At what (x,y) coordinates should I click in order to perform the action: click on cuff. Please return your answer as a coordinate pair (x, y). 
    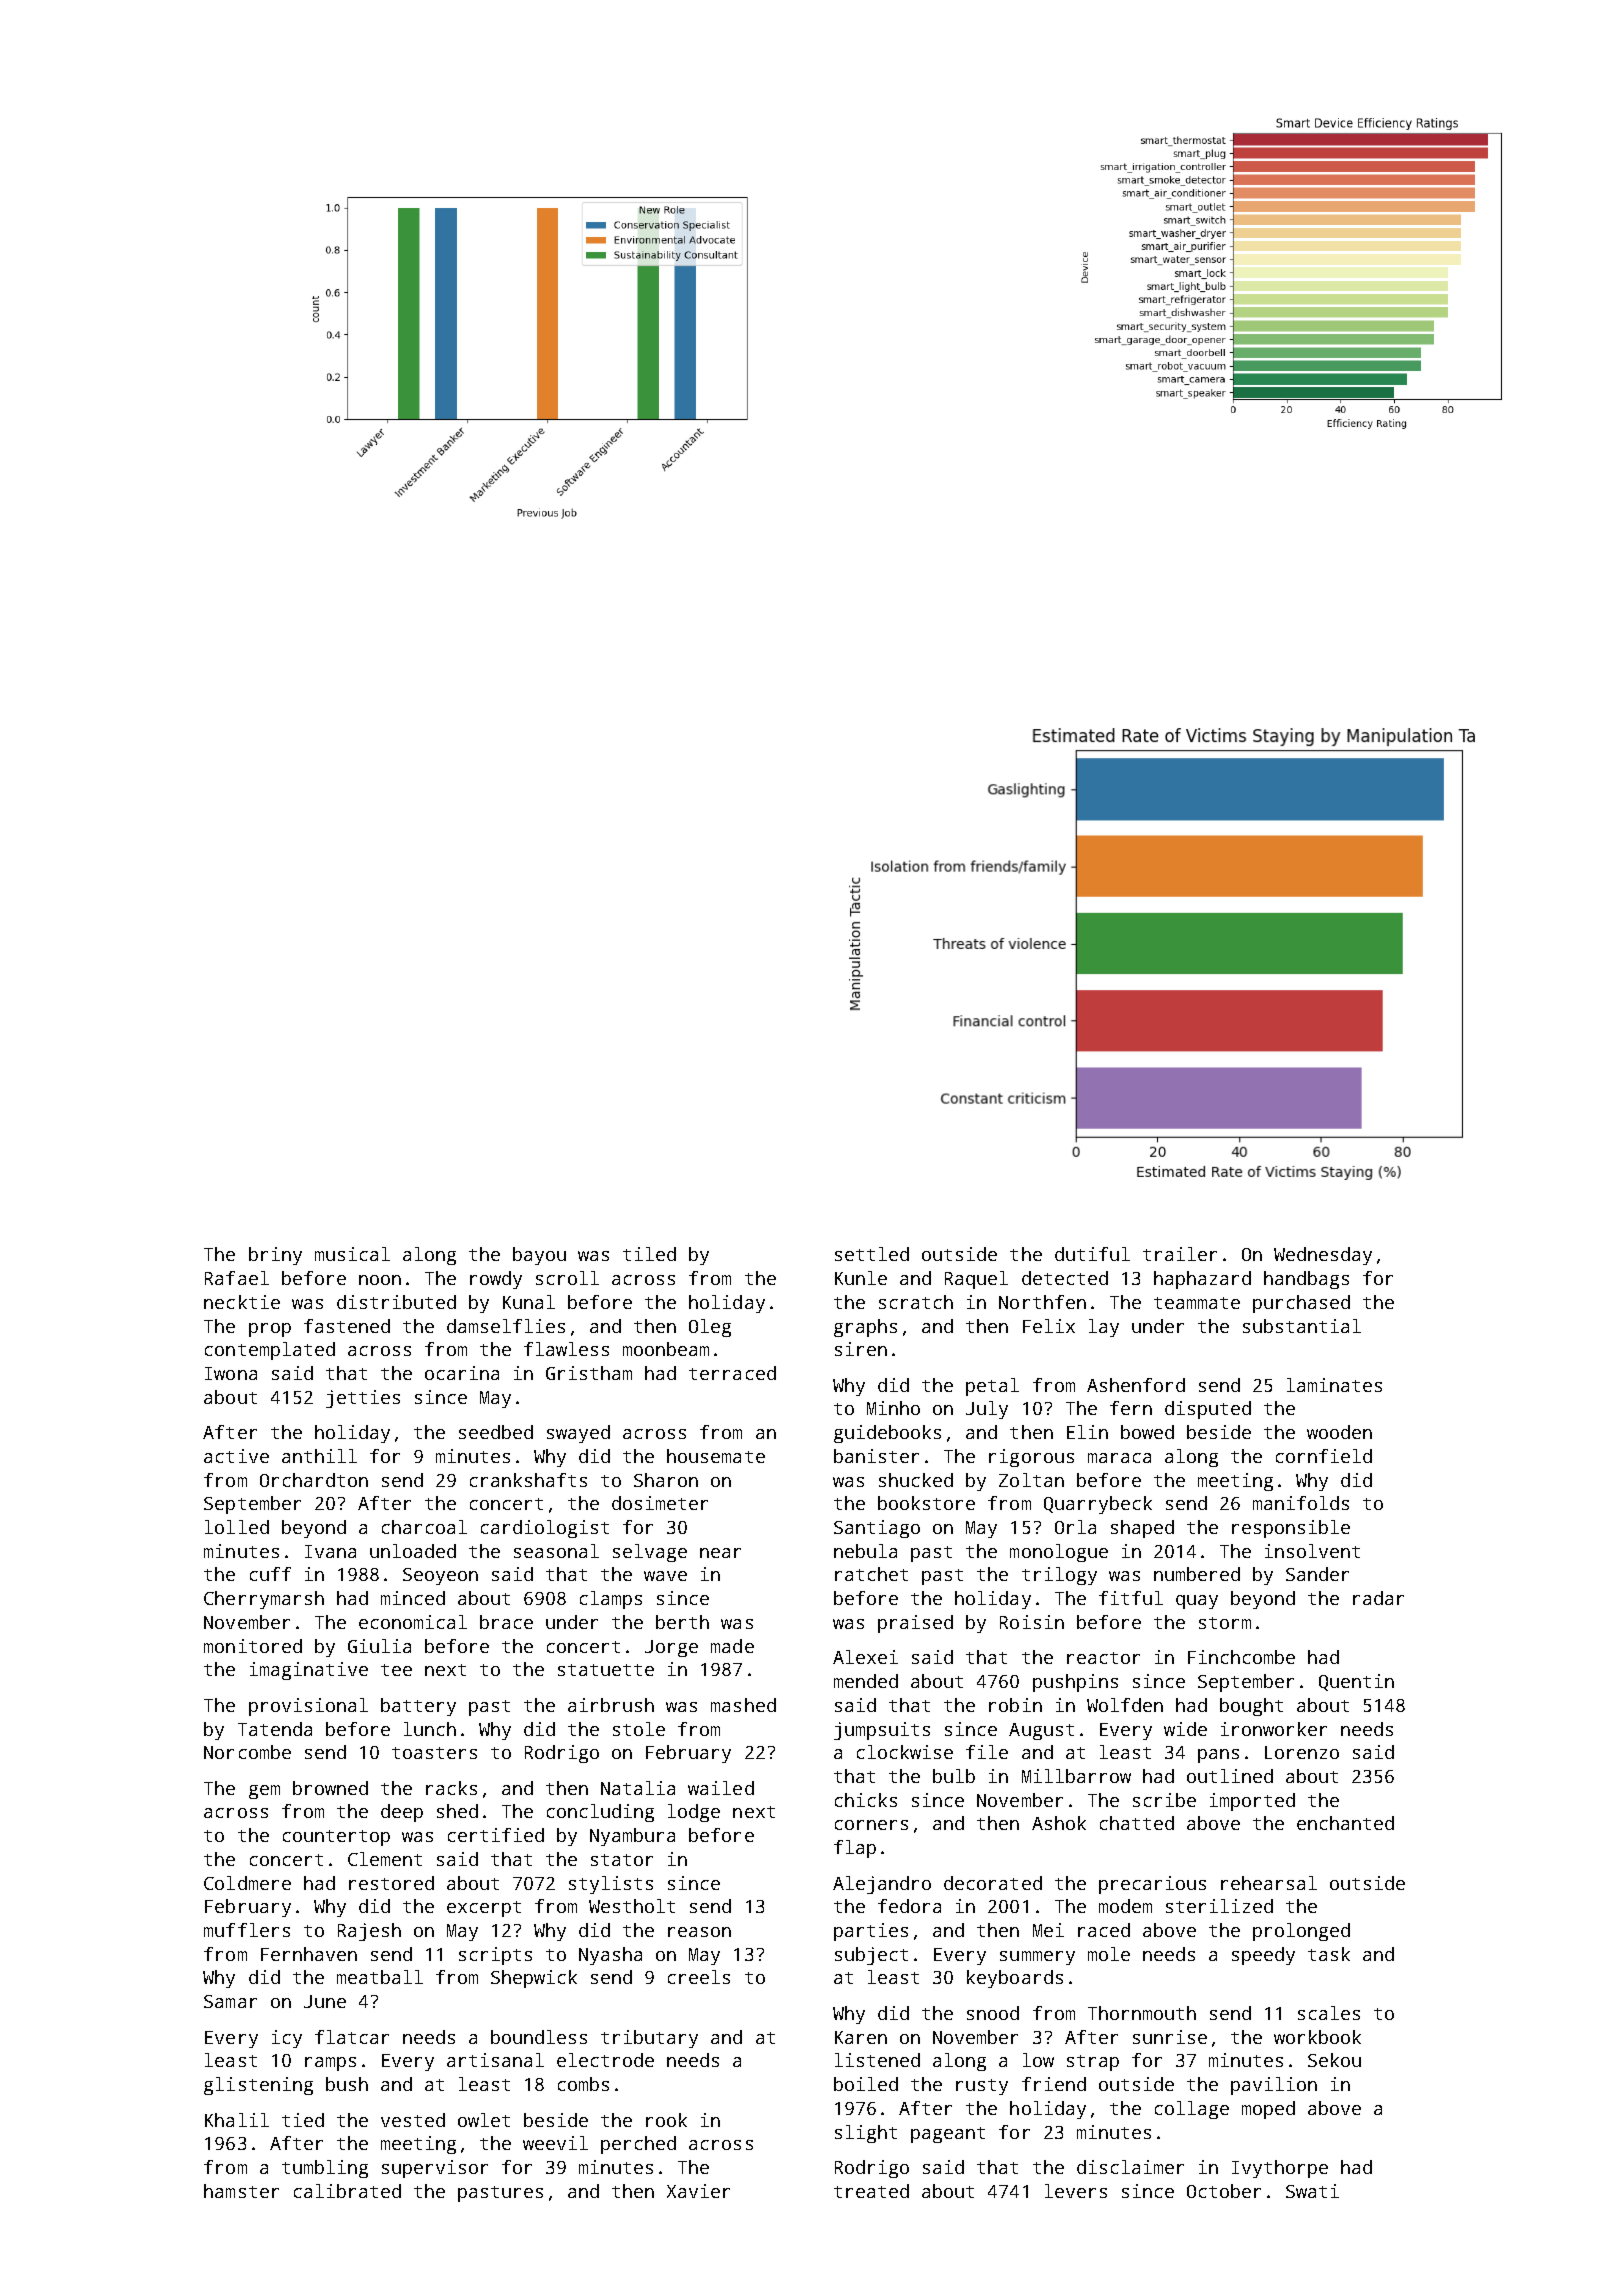
    Looking at the image, I should click on (270, 1574).
